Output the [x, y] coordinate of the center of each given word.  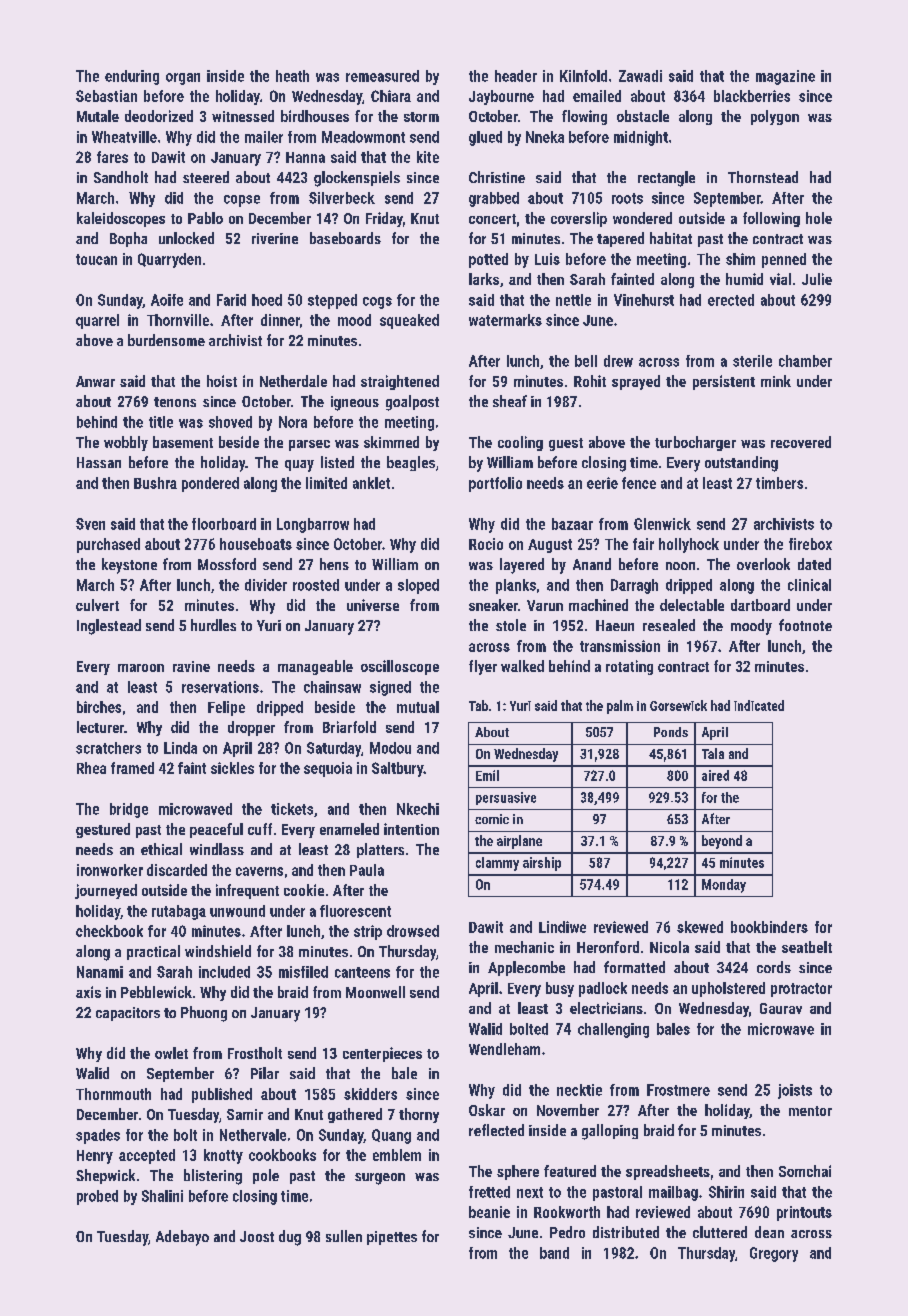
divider [266, 585]
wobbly [126, 443]
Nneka [545, 137]
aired [715, 775]
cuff [260, 829]
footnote [805, 625]
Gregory [774, 1254]
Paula [367, 870]
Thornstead [763, 177]
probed [97, 1197]
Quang [391, 1136]
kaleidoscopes [121, 219]
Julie [817, 279]
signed [390, 688]
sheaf [510, 401]
